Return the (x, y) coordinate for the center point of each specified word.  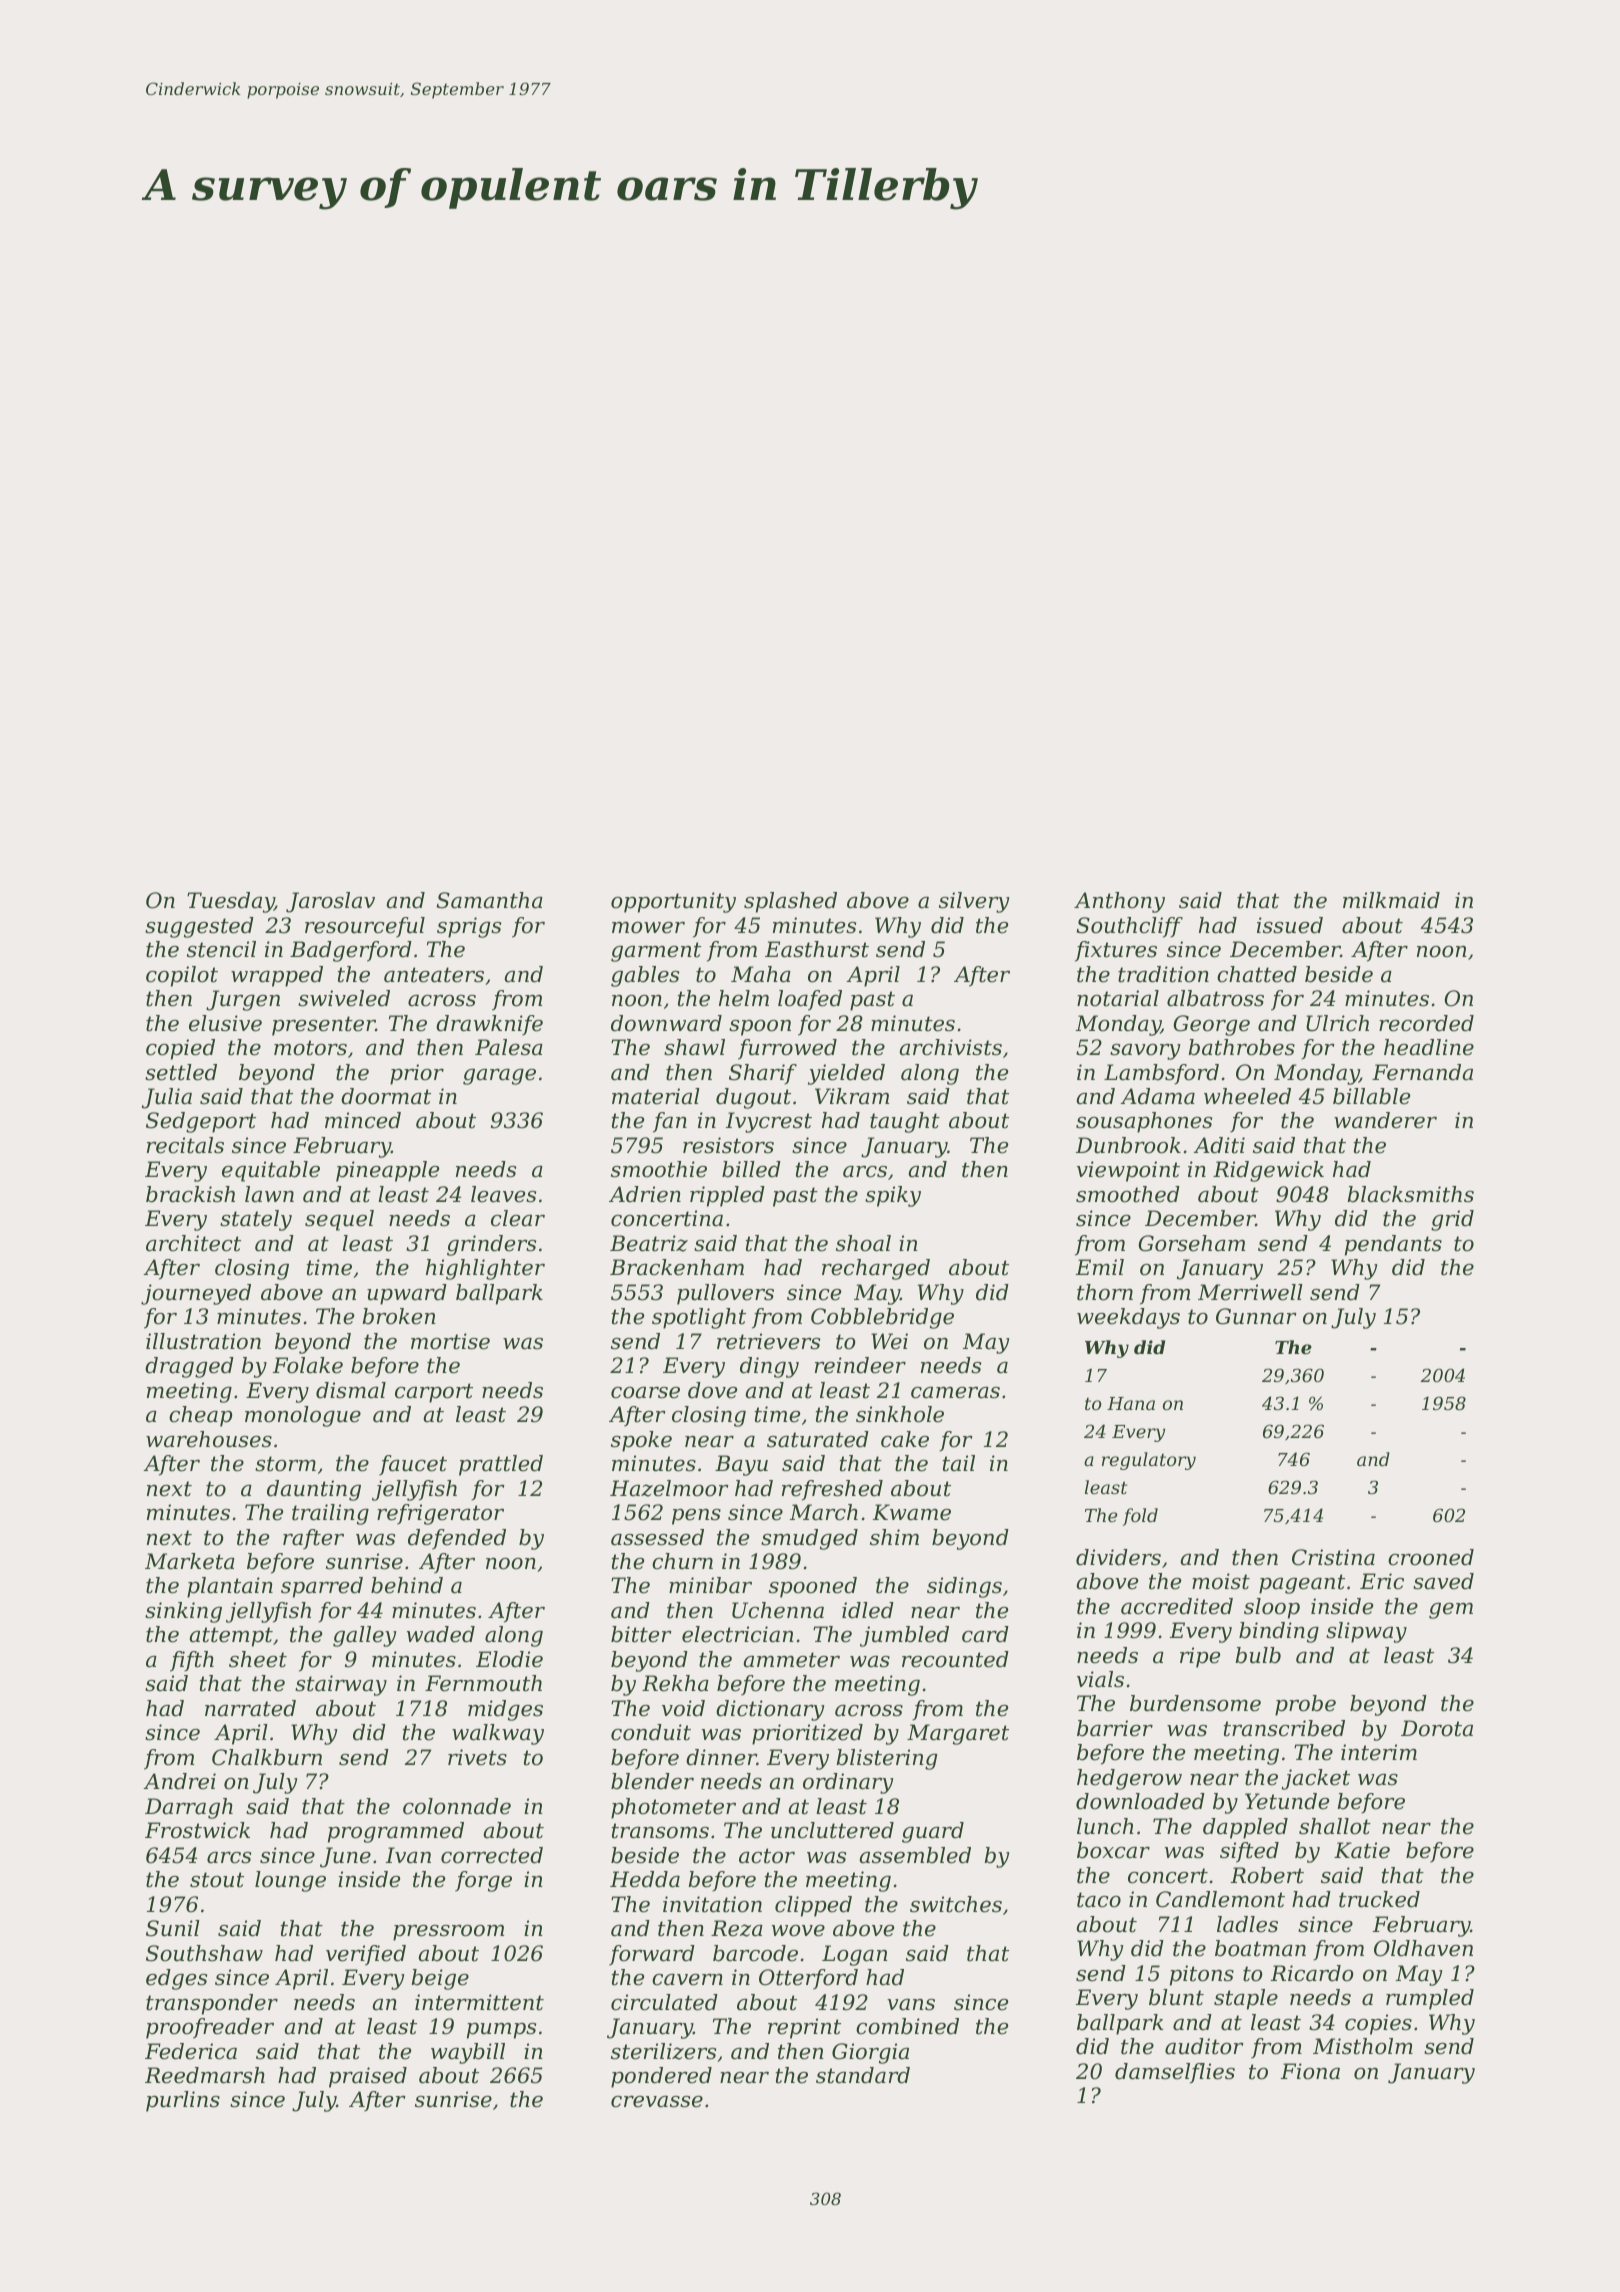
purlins (183, 2101)
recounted (955, 1659)
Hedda (645, 1879)
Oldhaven (1423, 1948)
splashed (790, 902)
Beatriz (649, 1243)
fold (1140, 1517)
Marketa (190, 1561)
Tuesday (230, 902)
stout (217, 1880)
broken (399, 1316)
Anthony (1119, 902)
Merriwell (1250, 1292)
